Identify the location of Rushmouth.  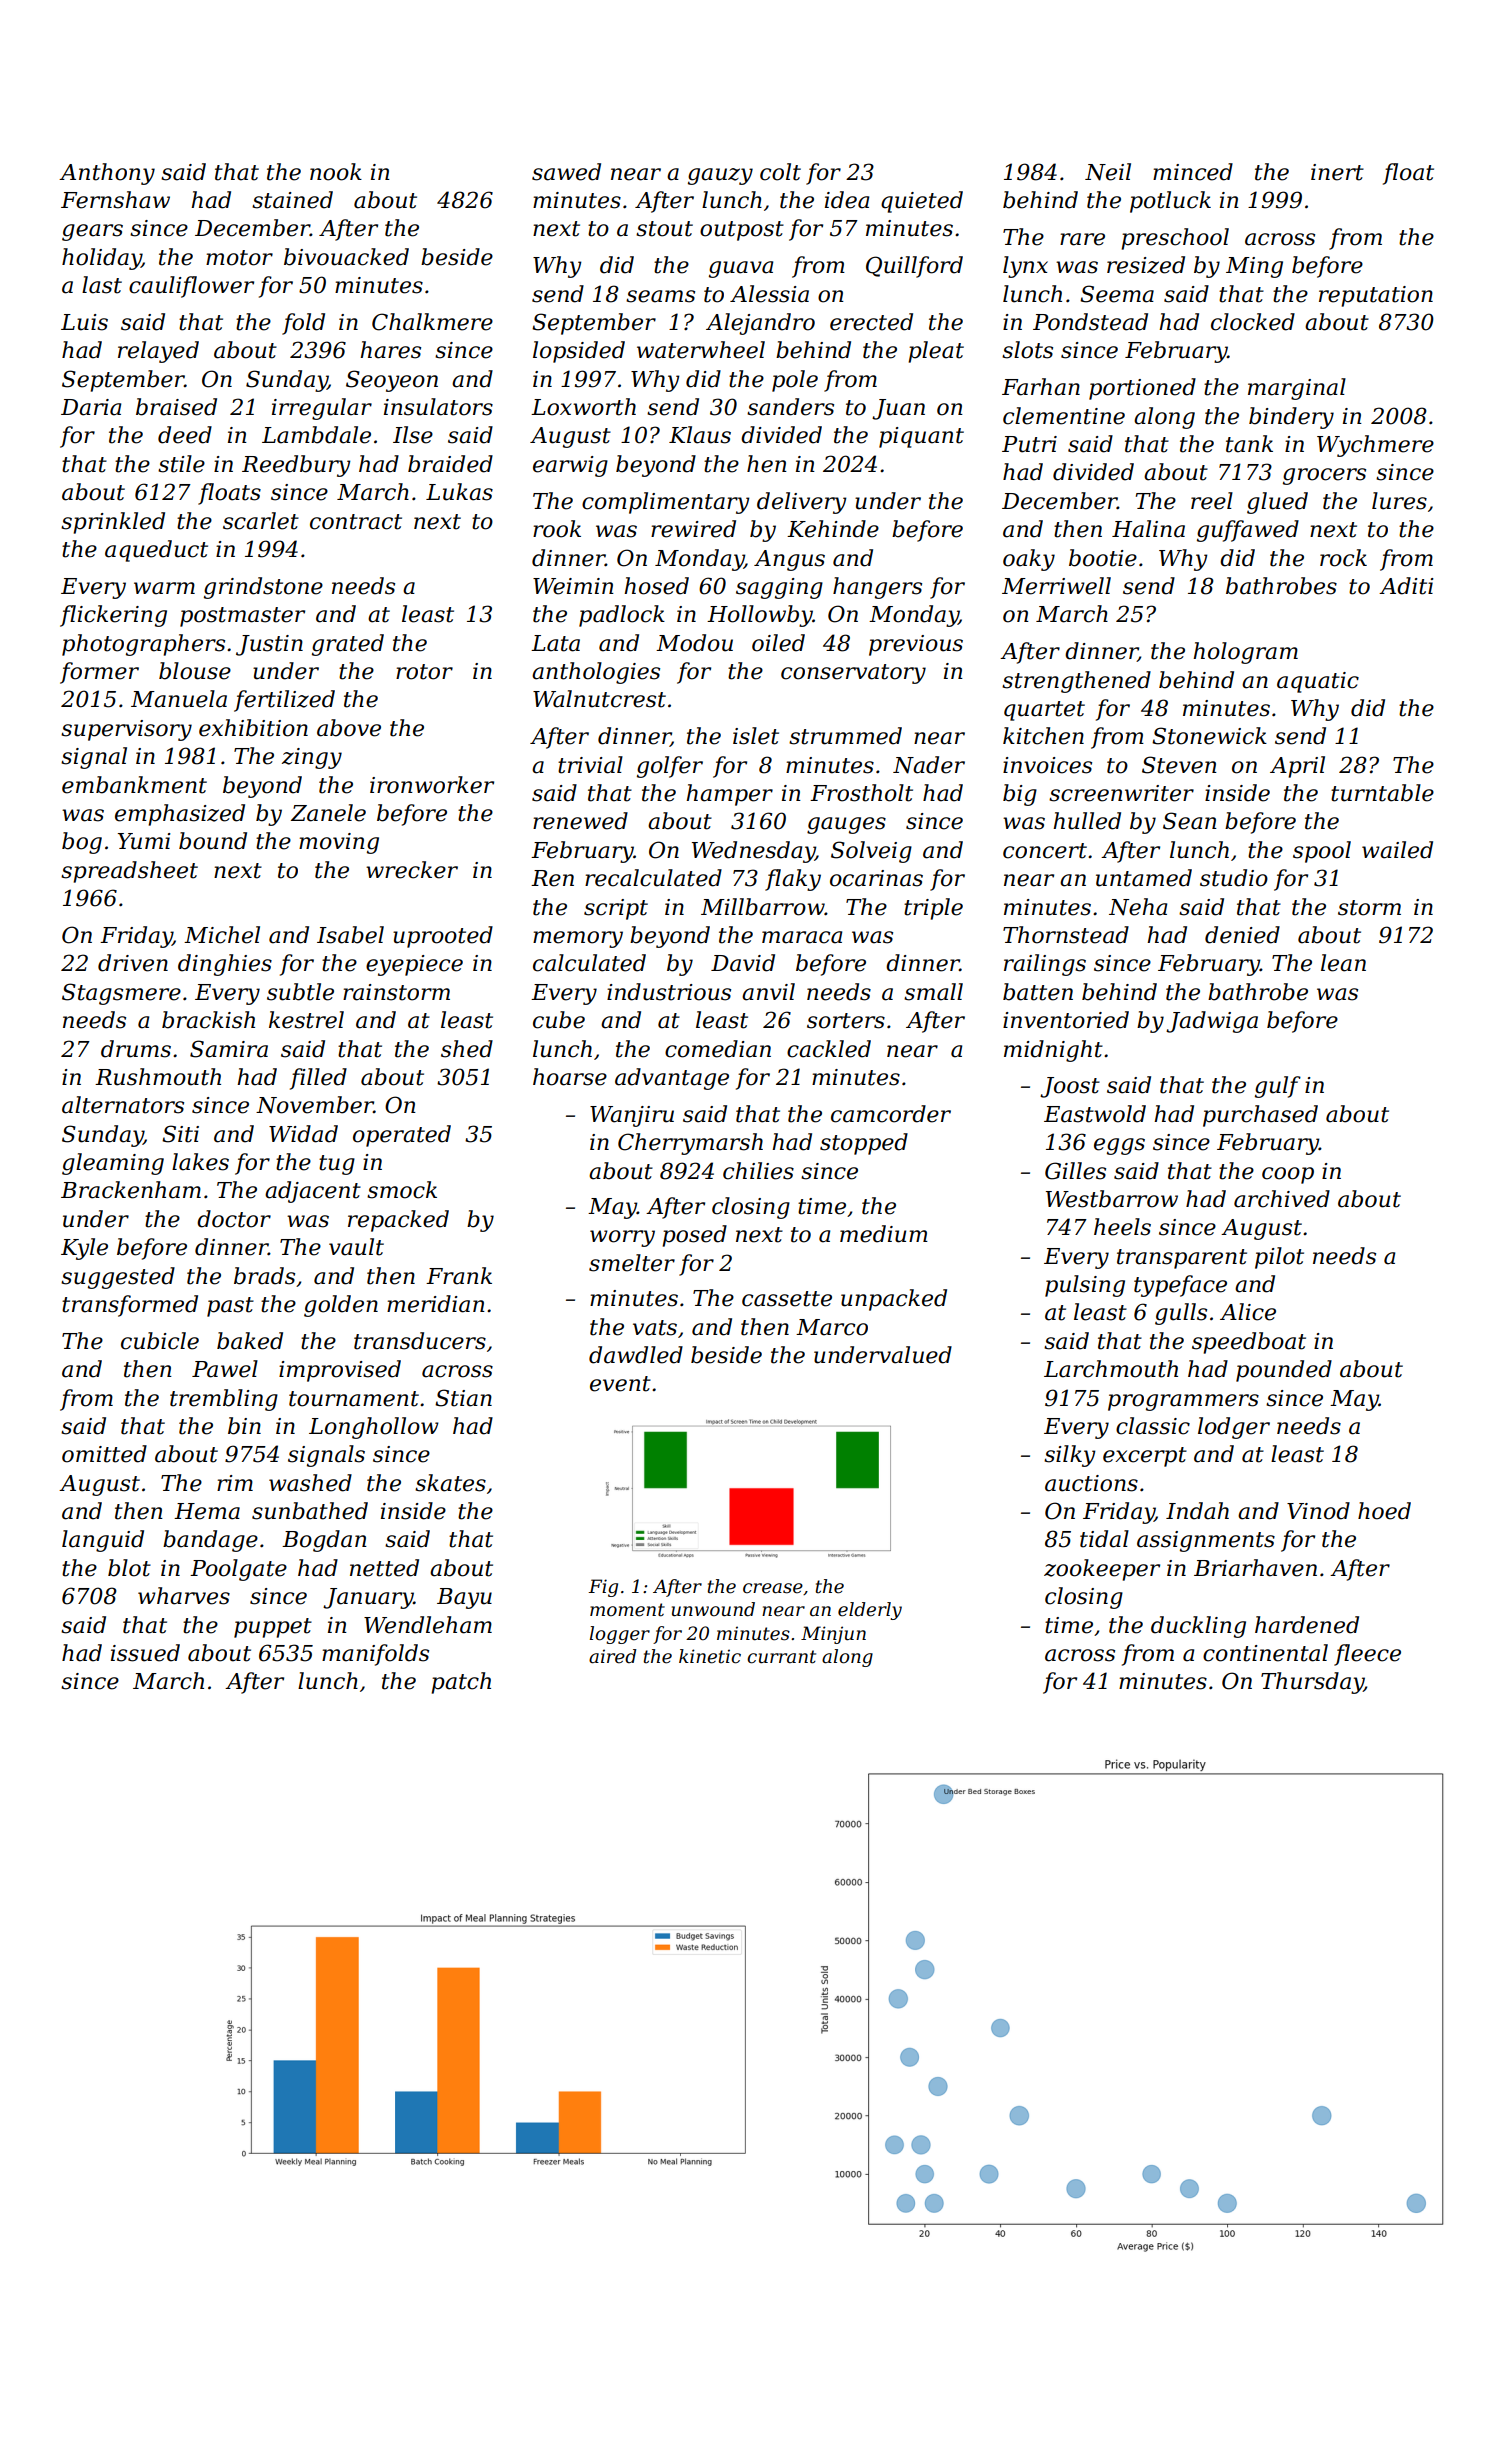
(158, 1077).
